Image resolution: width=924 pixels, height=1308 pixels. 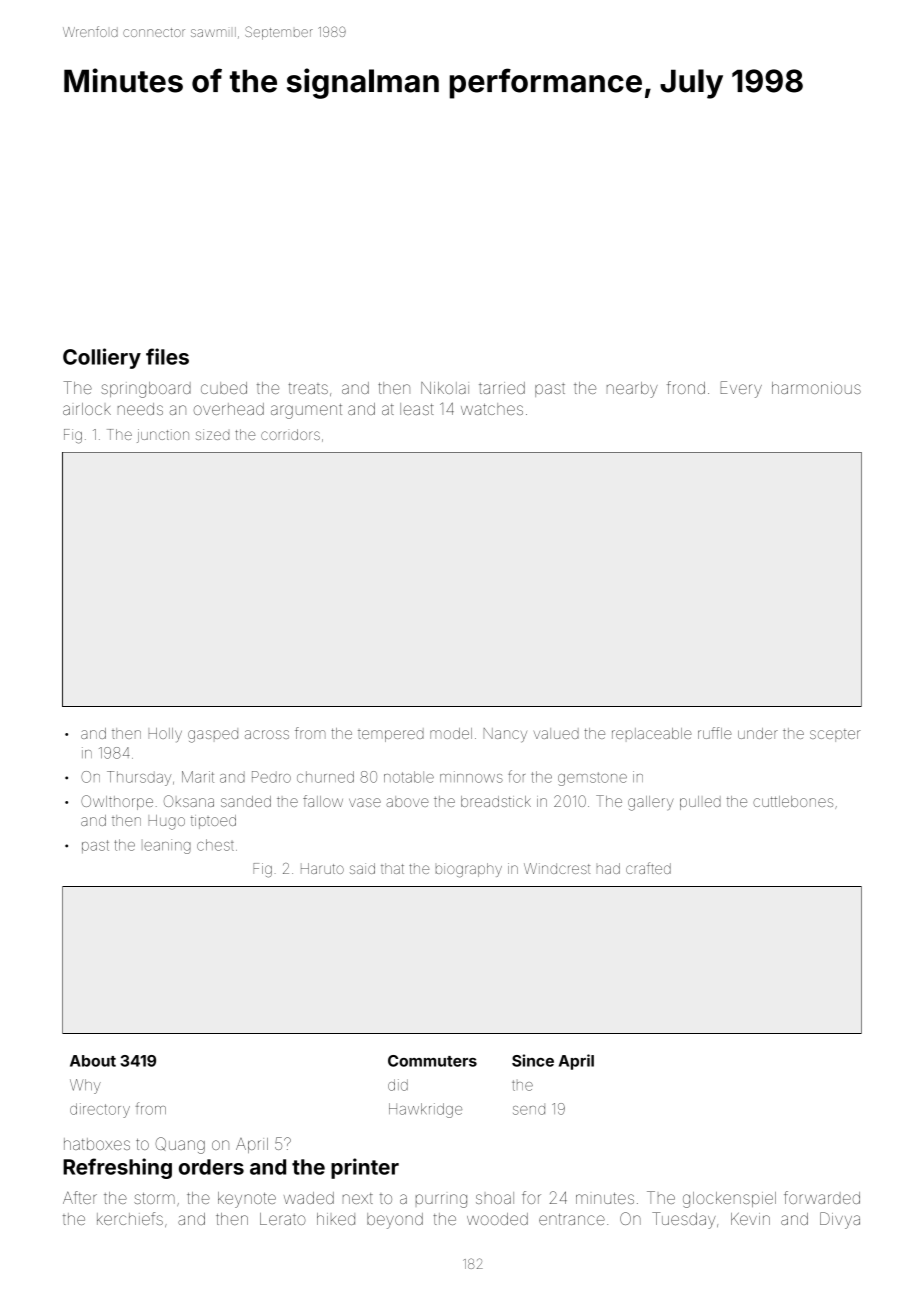 What do you see at coordinates (741, 389) in the image?
I see `Every` at bounding box center [741, 389].
